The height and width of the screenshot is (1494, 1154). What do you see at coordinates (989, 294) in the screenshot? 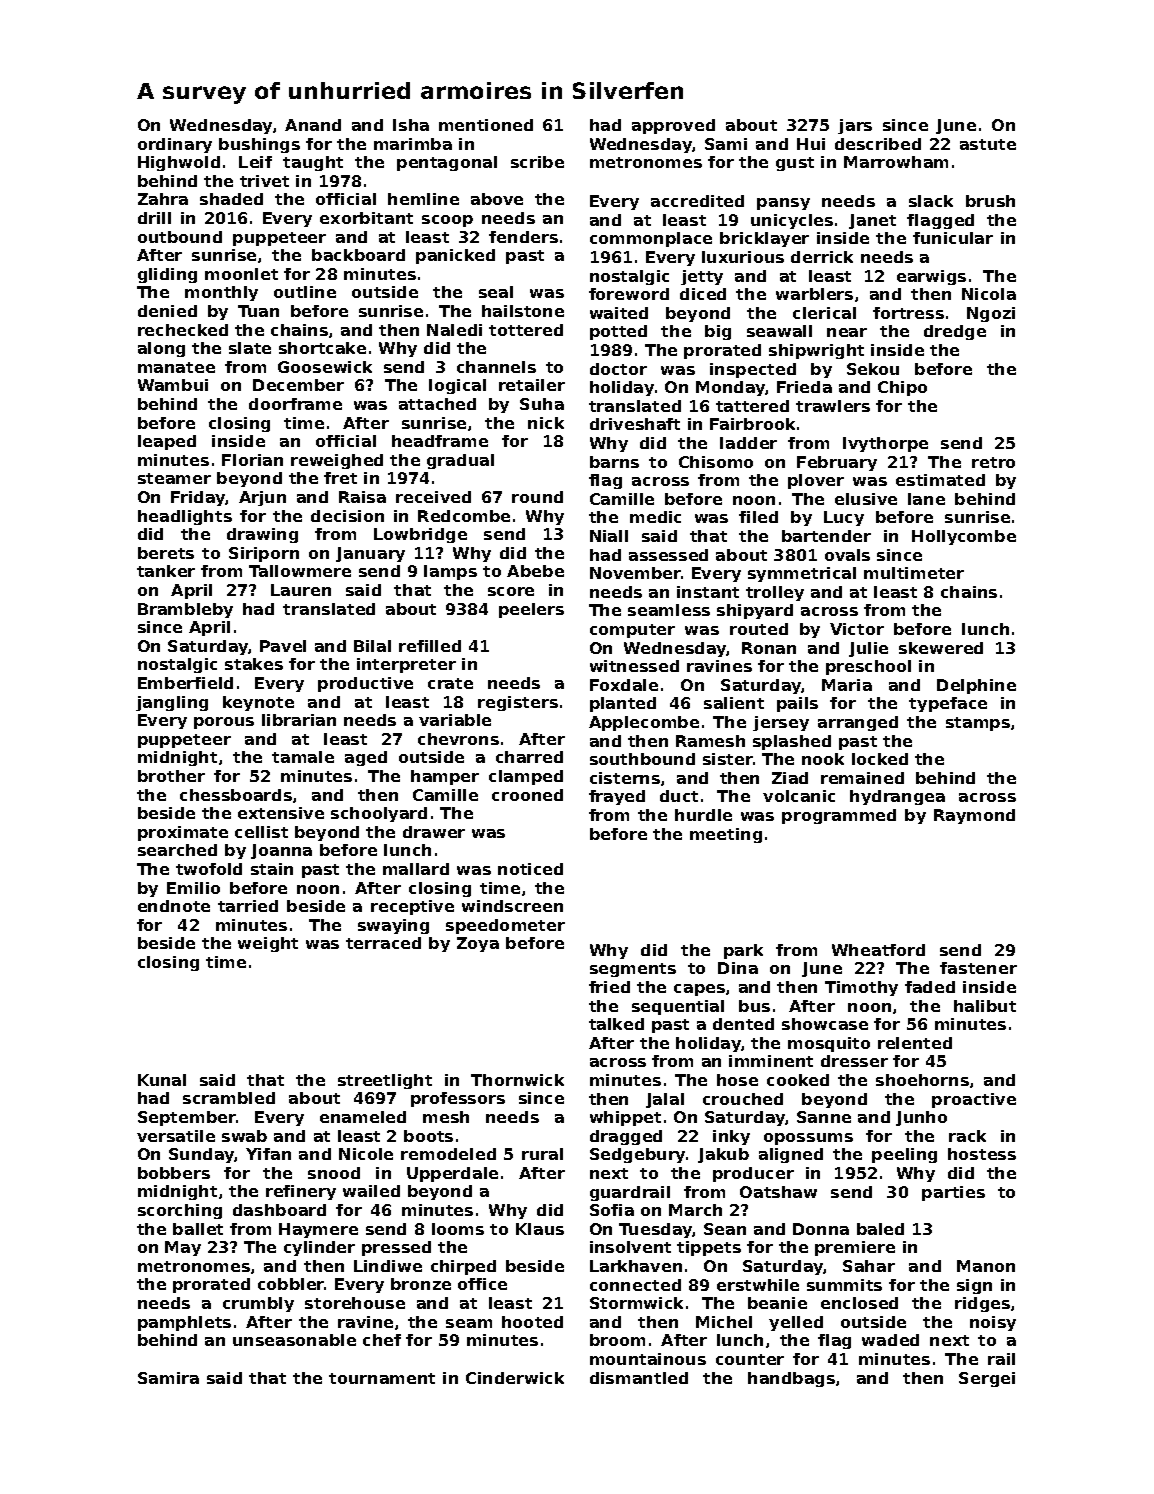
I see `Nicola` at bounding box center [989, 294].
